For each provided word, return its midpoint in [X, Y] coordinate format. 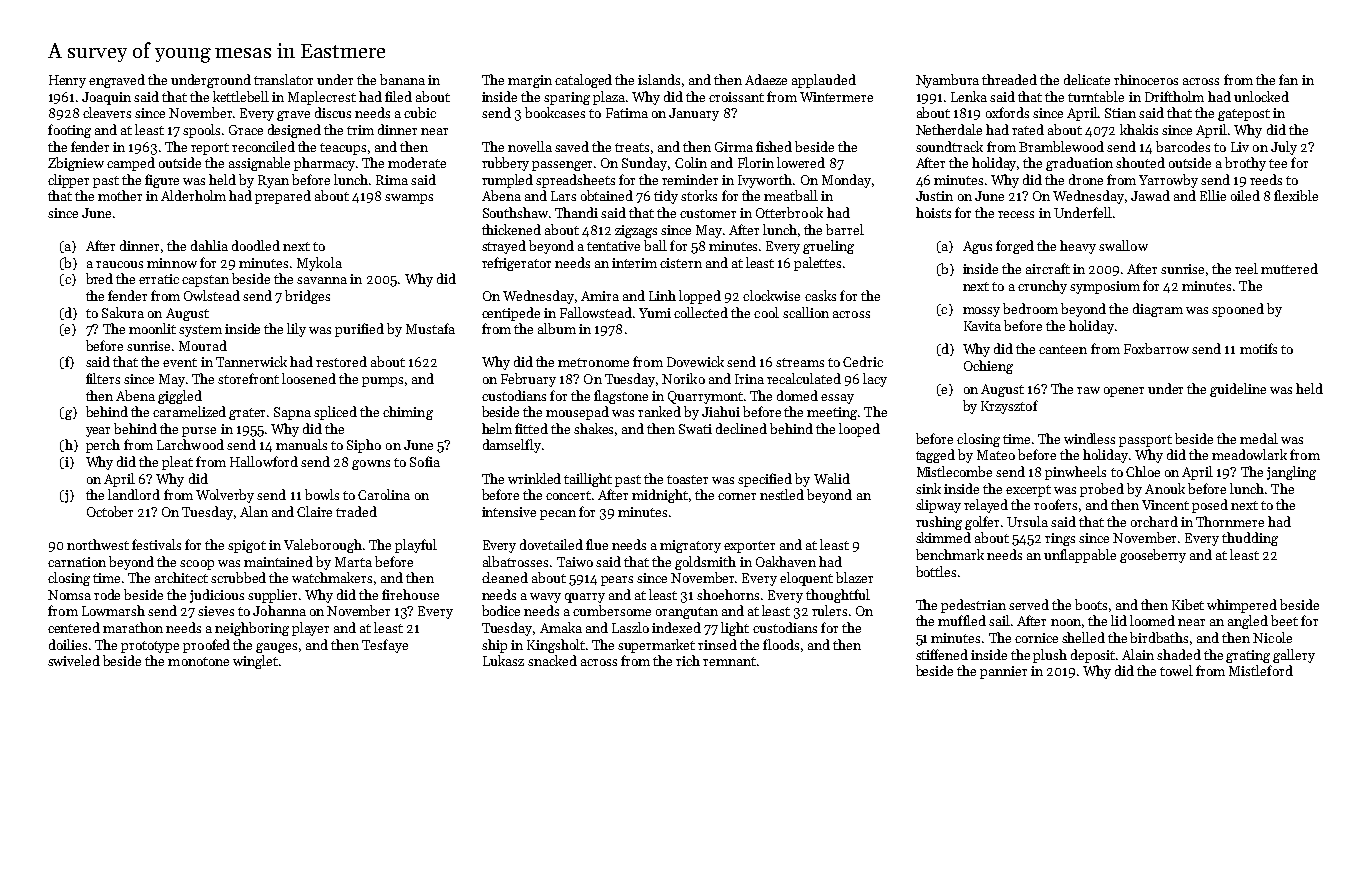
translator [283, 79]
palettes [817, 264]
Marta [353, 562]
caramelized [189, 411]
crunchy [1042, 287]
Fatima [627, 113]
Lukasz [503, 660]
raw [1088, 390]
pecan [558, 515]
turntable [1096, 96]
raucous [119, 264]
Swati [695, 429]
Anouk [1165, 488]
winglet [255, 662]
